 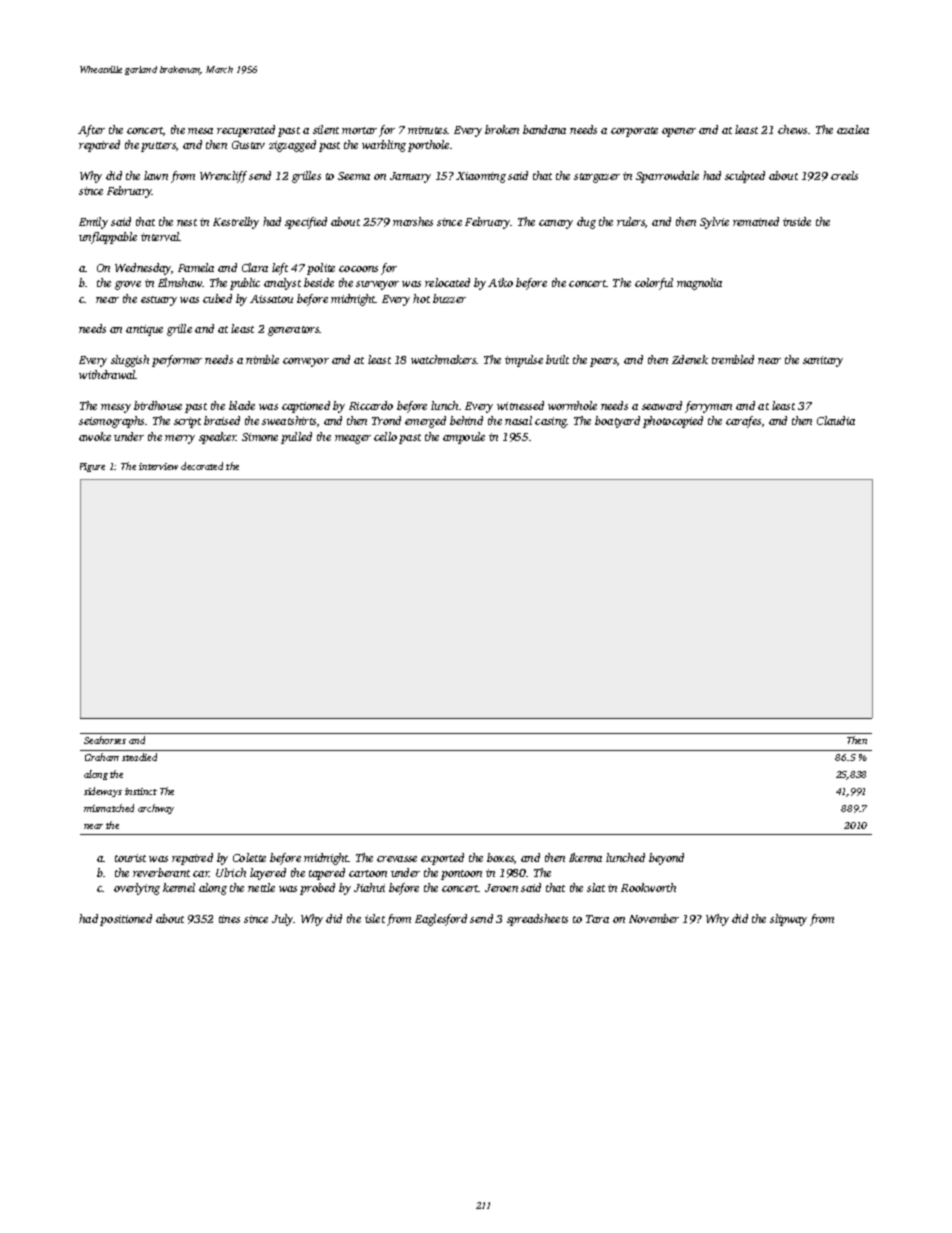 I want to click on trembled, so click(x=733, y=359).
